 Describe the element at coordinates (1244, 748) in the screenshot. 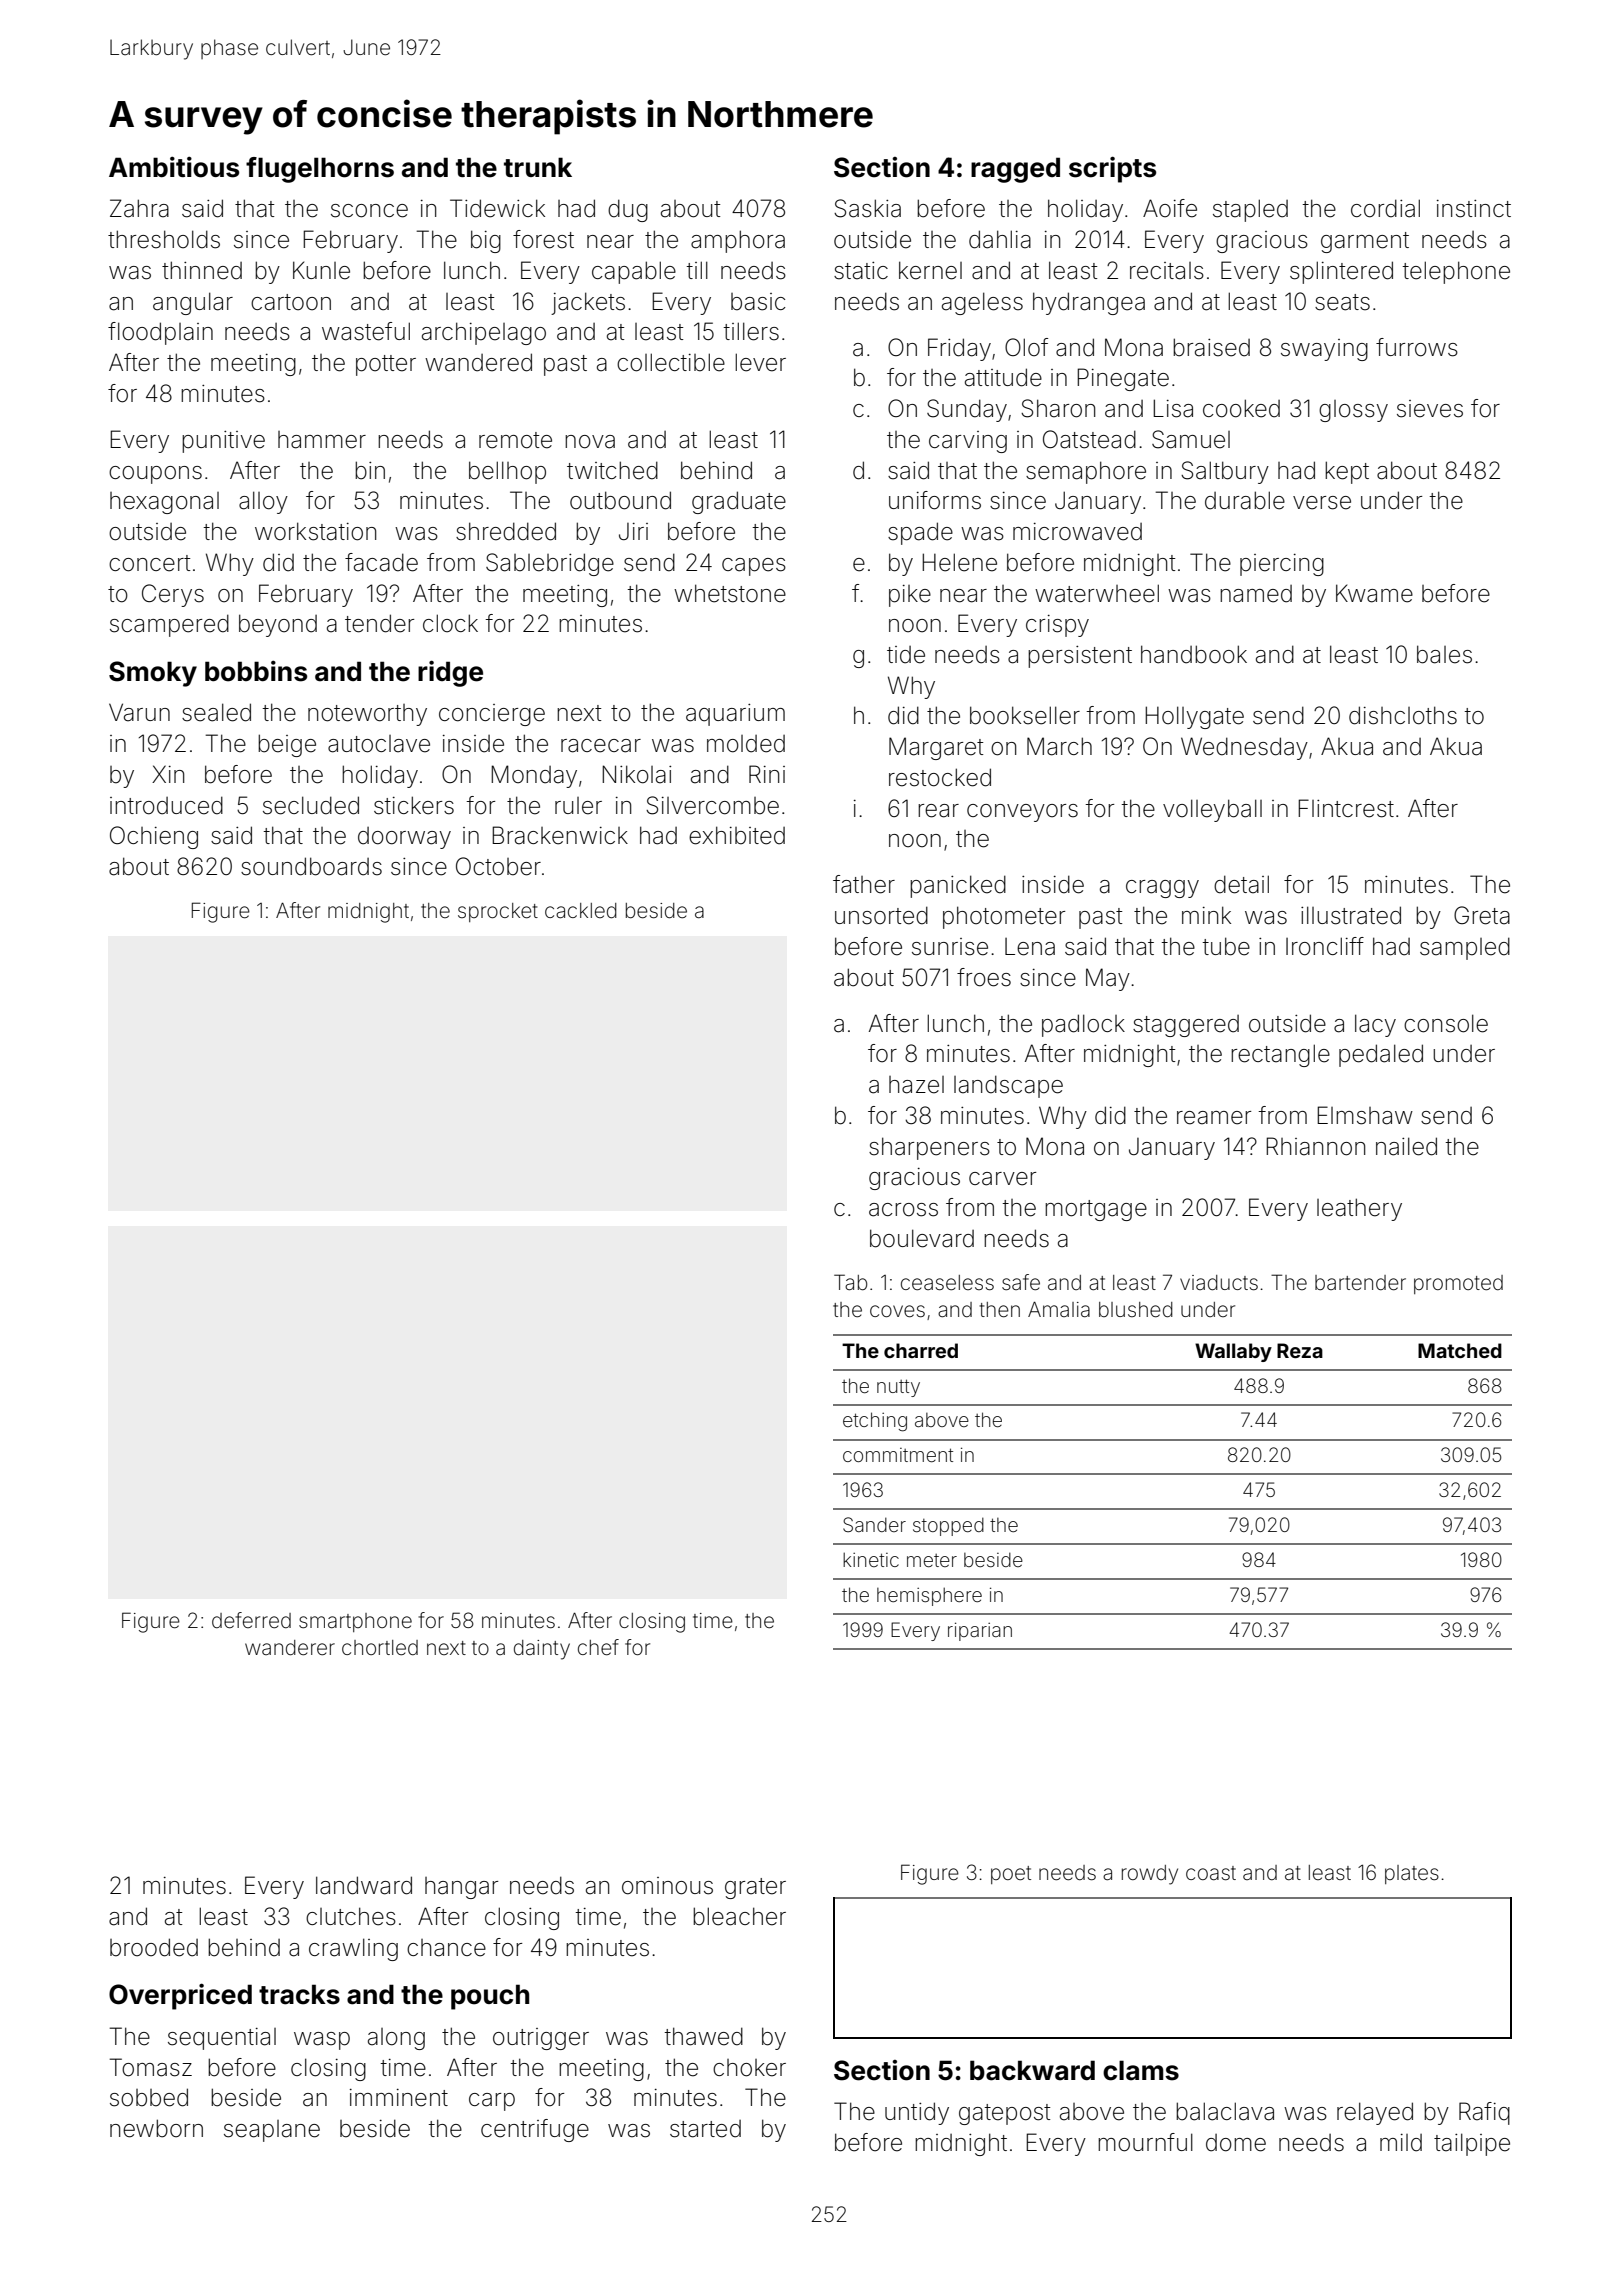

I see `Wednesday` at that location.
